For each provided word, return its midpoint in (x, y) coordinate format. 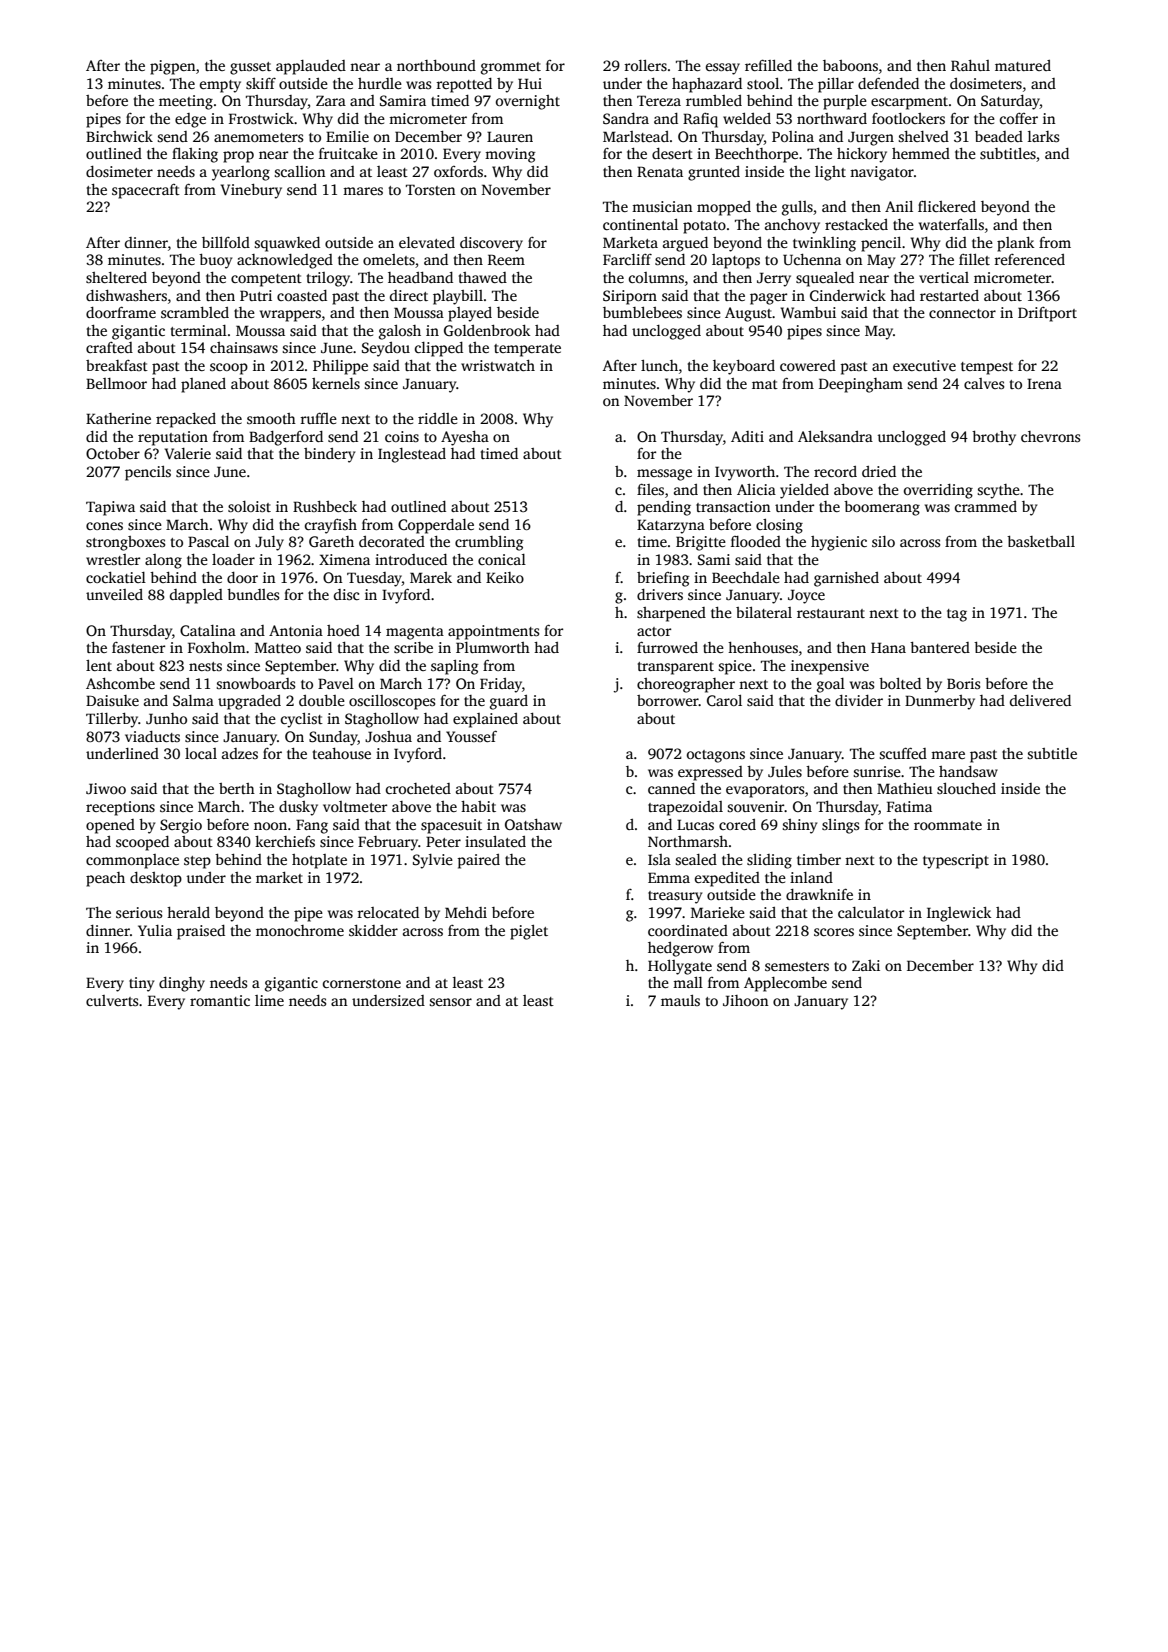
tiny (141, 984)
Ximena (344, 559)
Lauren (510, 136)
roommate (948, 825)
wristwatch (498, 365)
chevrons (1050, 436)
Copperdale (436, 526)
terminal (199, 330)
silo (883, 541)
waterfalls (951, 224)
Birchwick (119, 136)
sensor (450, 1002)
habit (478, 806)
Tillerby (112, 720)
